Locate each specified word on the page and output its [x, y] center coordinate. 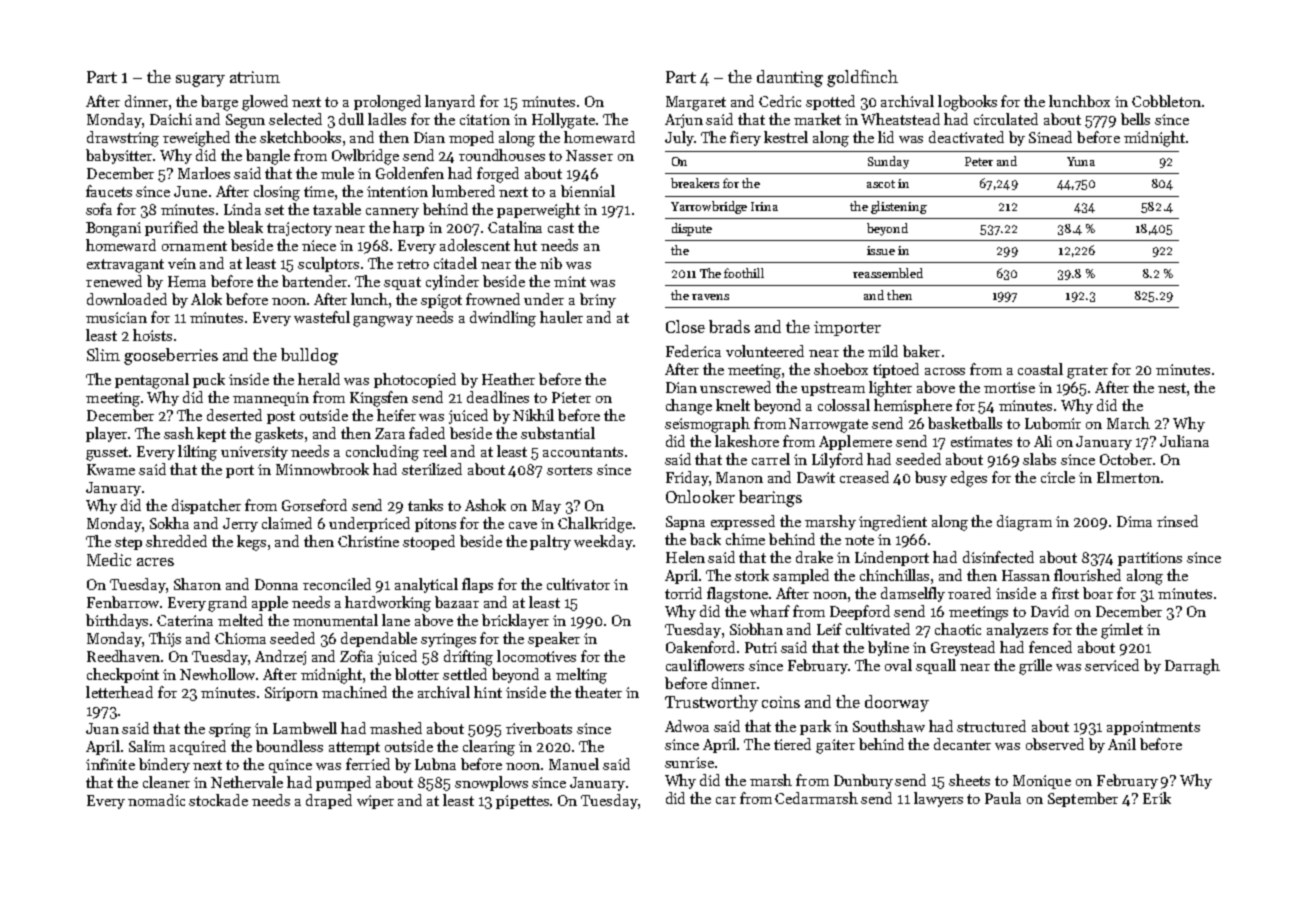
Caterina [185, 620]
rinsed [1177, 521]
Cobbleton [1166, 101]
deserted [234, 415]
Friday [687, 478]
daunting [790, 78]
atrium [255, 77]
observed [1055, 744]
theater [598, 692]
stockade [218, 800]
